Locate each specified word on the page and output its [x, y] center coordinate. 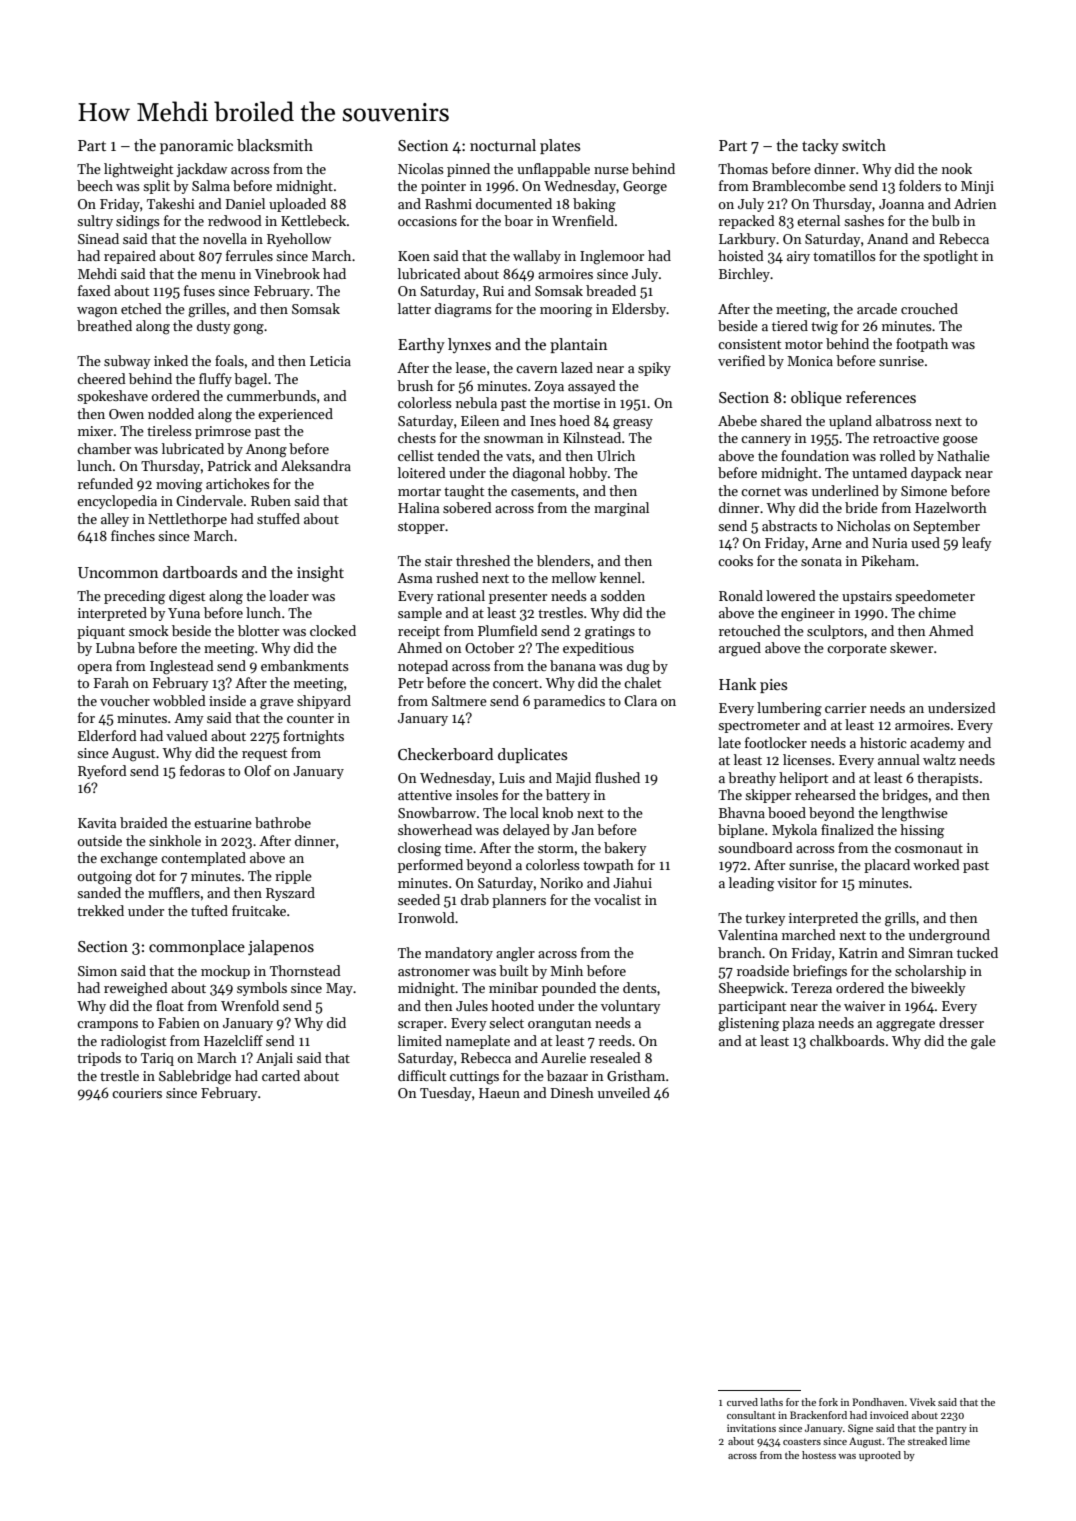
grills [900, 919]
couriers [137, 1093]
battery [568, 796]
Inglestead [182, 667]
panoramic [196, 147]
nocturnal [503, 145]
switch [864, 145]
